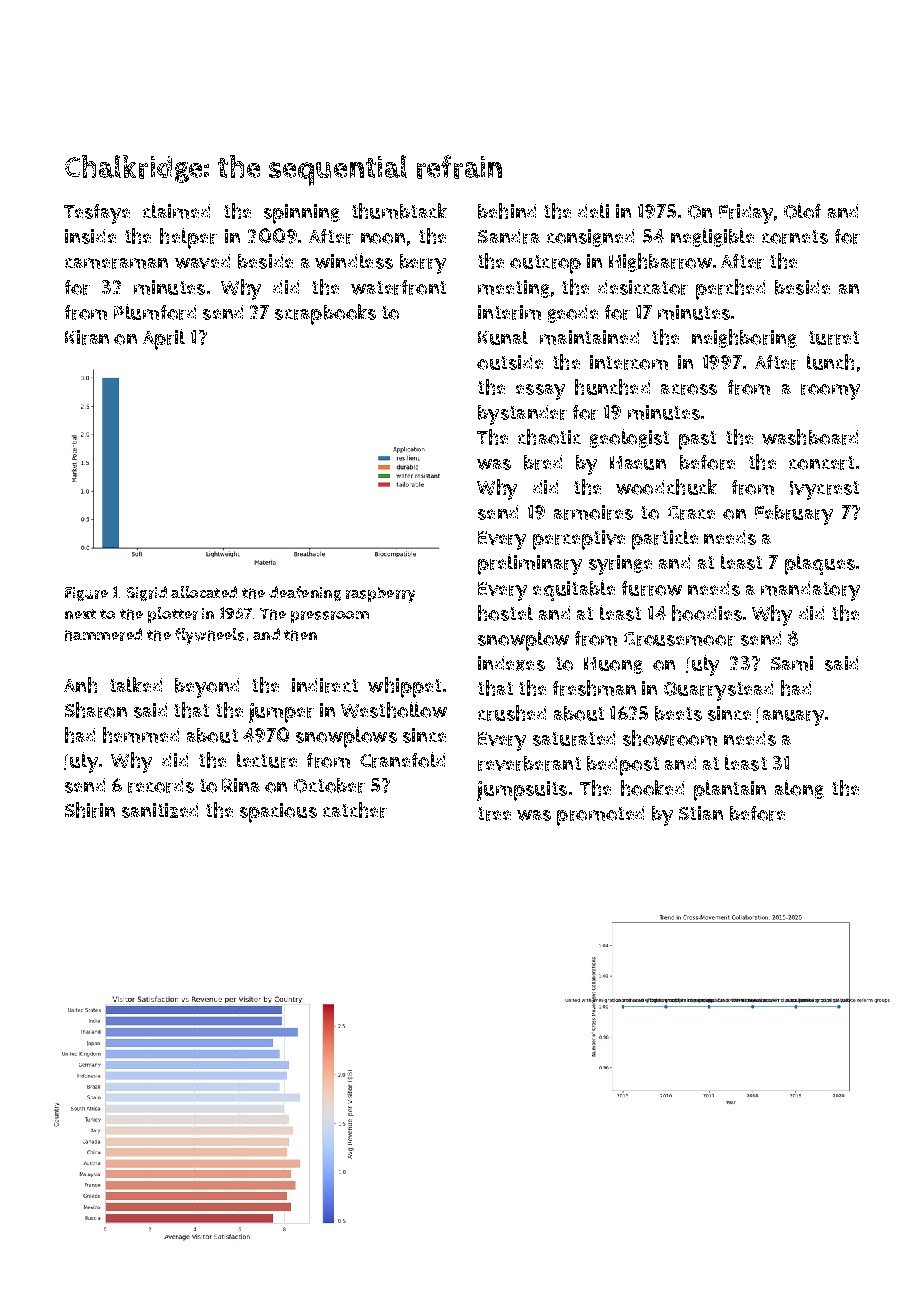 The width and height of the document is (924, 1314). Describe the element at coordinates (116, 263) in the document. I see `cameraman` at that location.
